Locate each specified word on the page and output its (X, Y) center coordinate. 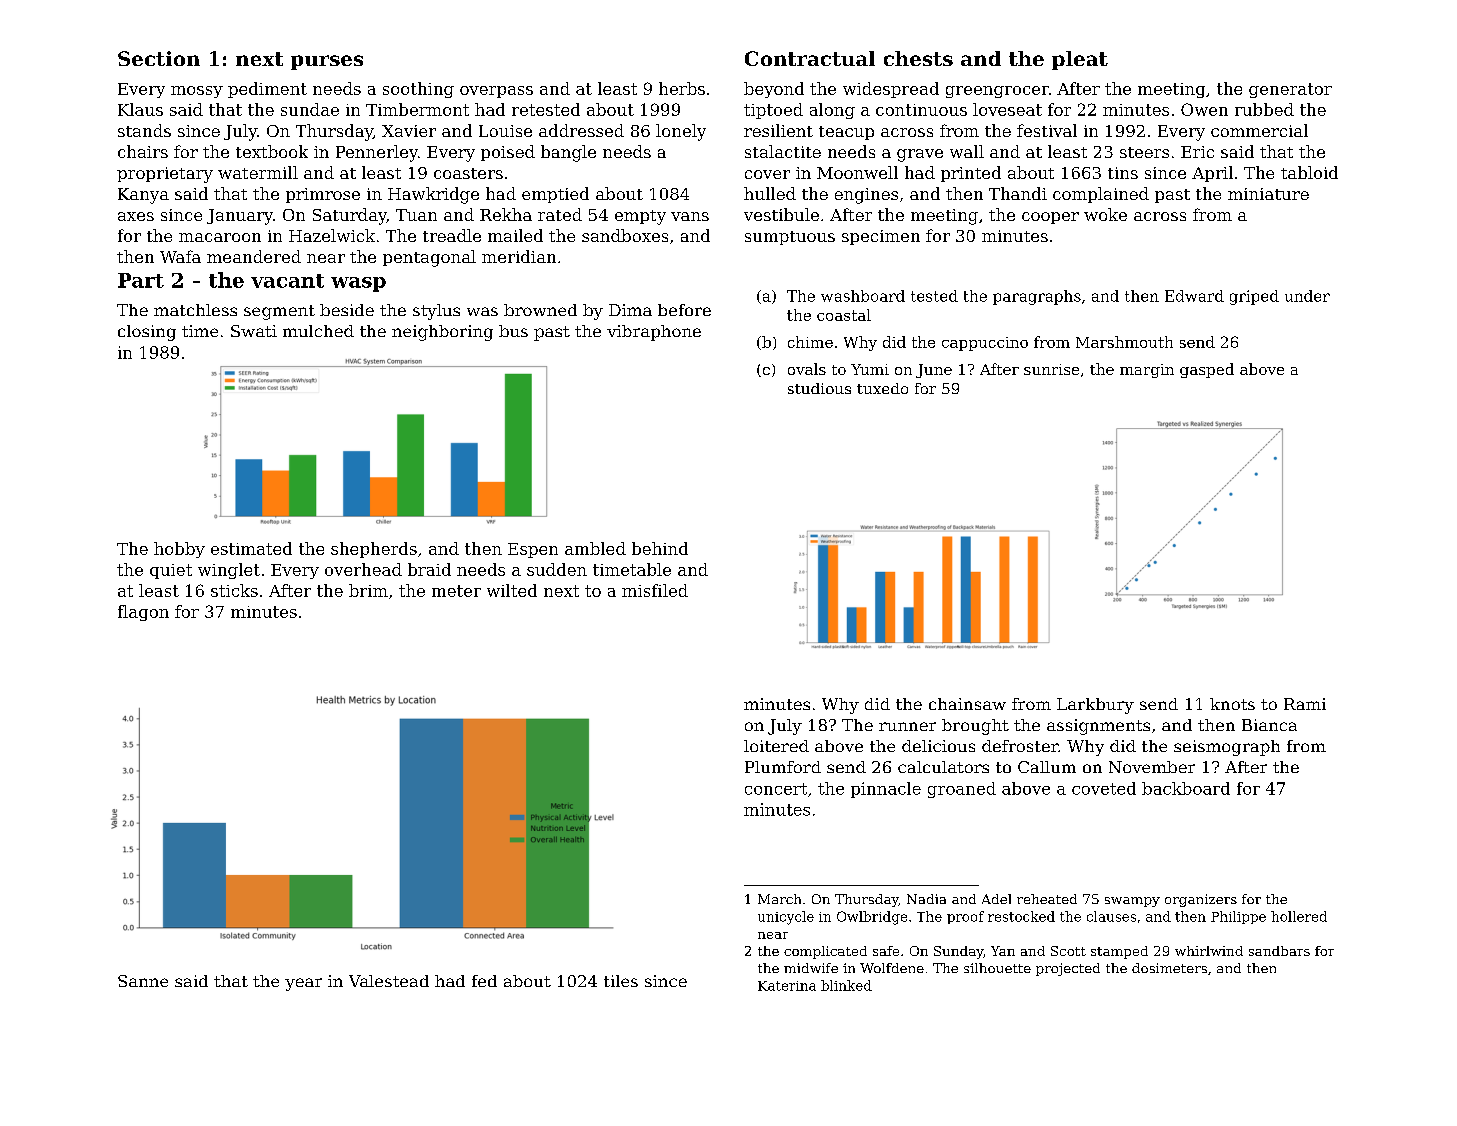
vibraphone (654, 333)
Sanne (143, 981)
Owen (1204, 109)
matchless (195, 310)
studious (819, 388)
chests (918, 58)
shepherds (374, 550)
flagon (143, 613)
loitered (776, 746)
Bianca (1269, 725)
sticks (234, 590)
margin (1147, 371)
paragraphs (1037, 297)
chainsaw (967, 704)
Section (159, 58)
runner (907, 726)
